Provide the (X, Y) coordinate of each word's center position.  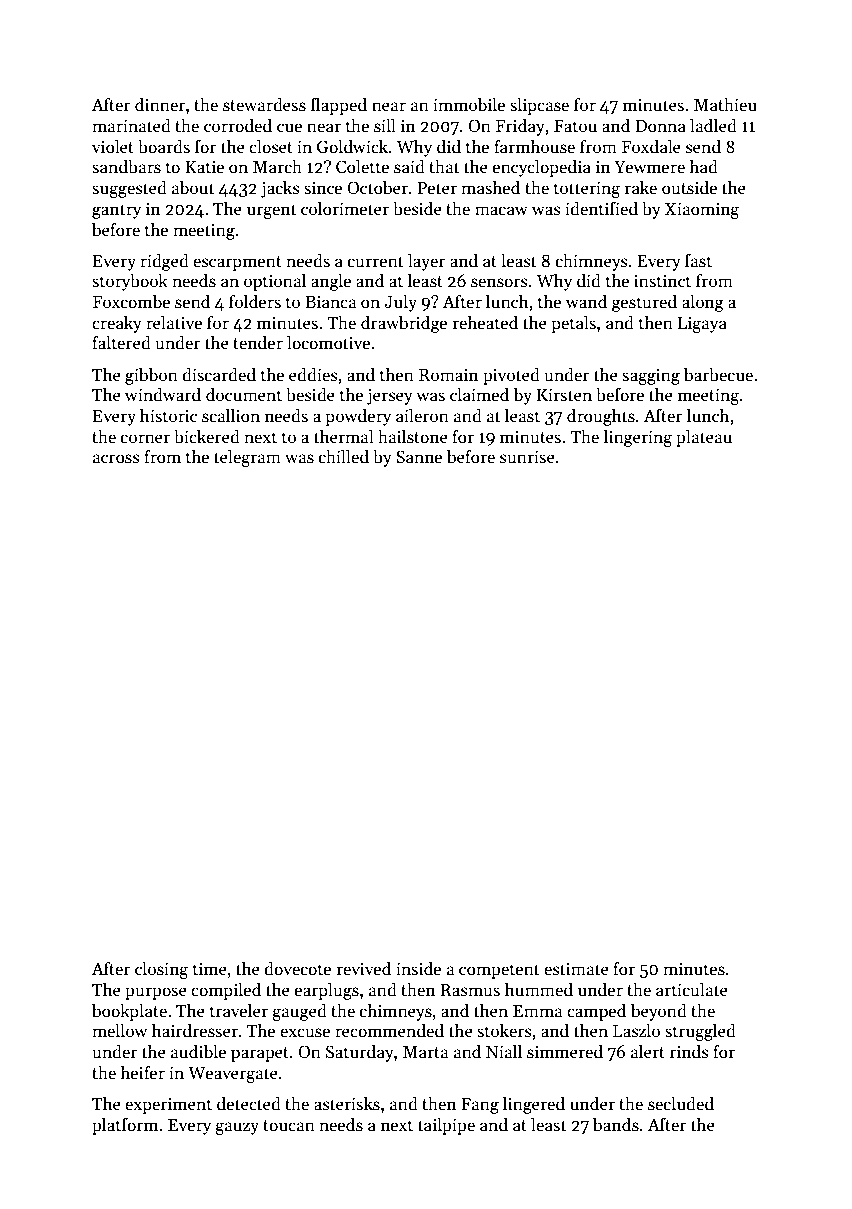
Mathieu (725, 104)
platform (125, 1126)
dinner (160, 104)
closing (161, 970)
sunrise (527, 457)
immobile (469, 104)
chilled (344, 456)
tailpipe (446, 1126)
